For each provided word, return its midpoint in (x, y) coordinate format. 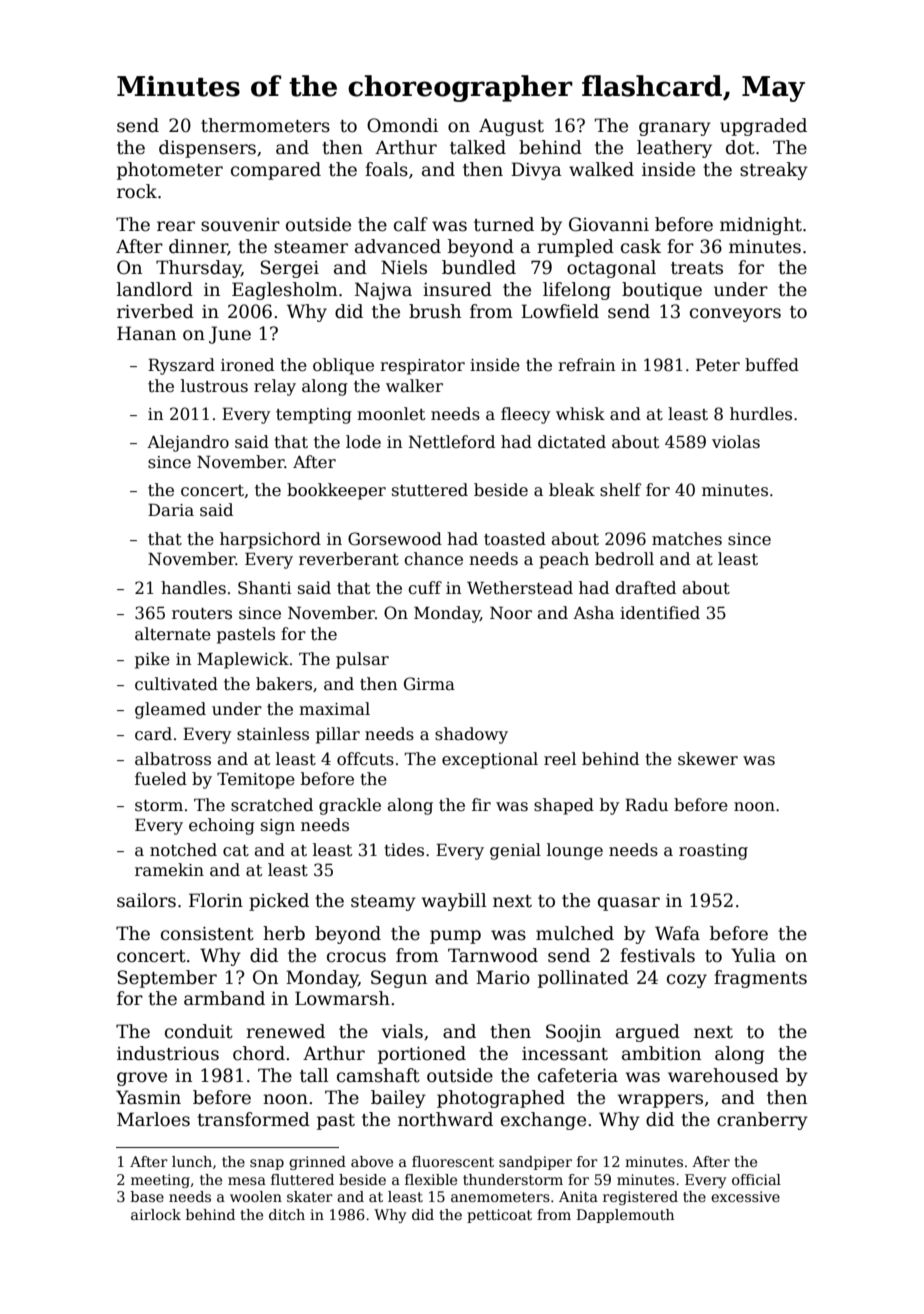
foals (386, 169)
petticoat (499, 1216)
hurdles (761, 414)
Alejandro (188, 443)
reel (560, 759)
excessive (745, 1196)
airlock (156, 1214)
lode (363, 442)
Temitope (256, 780)
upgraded (763, 127)
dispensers (207, 149)
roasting (713, 852)
